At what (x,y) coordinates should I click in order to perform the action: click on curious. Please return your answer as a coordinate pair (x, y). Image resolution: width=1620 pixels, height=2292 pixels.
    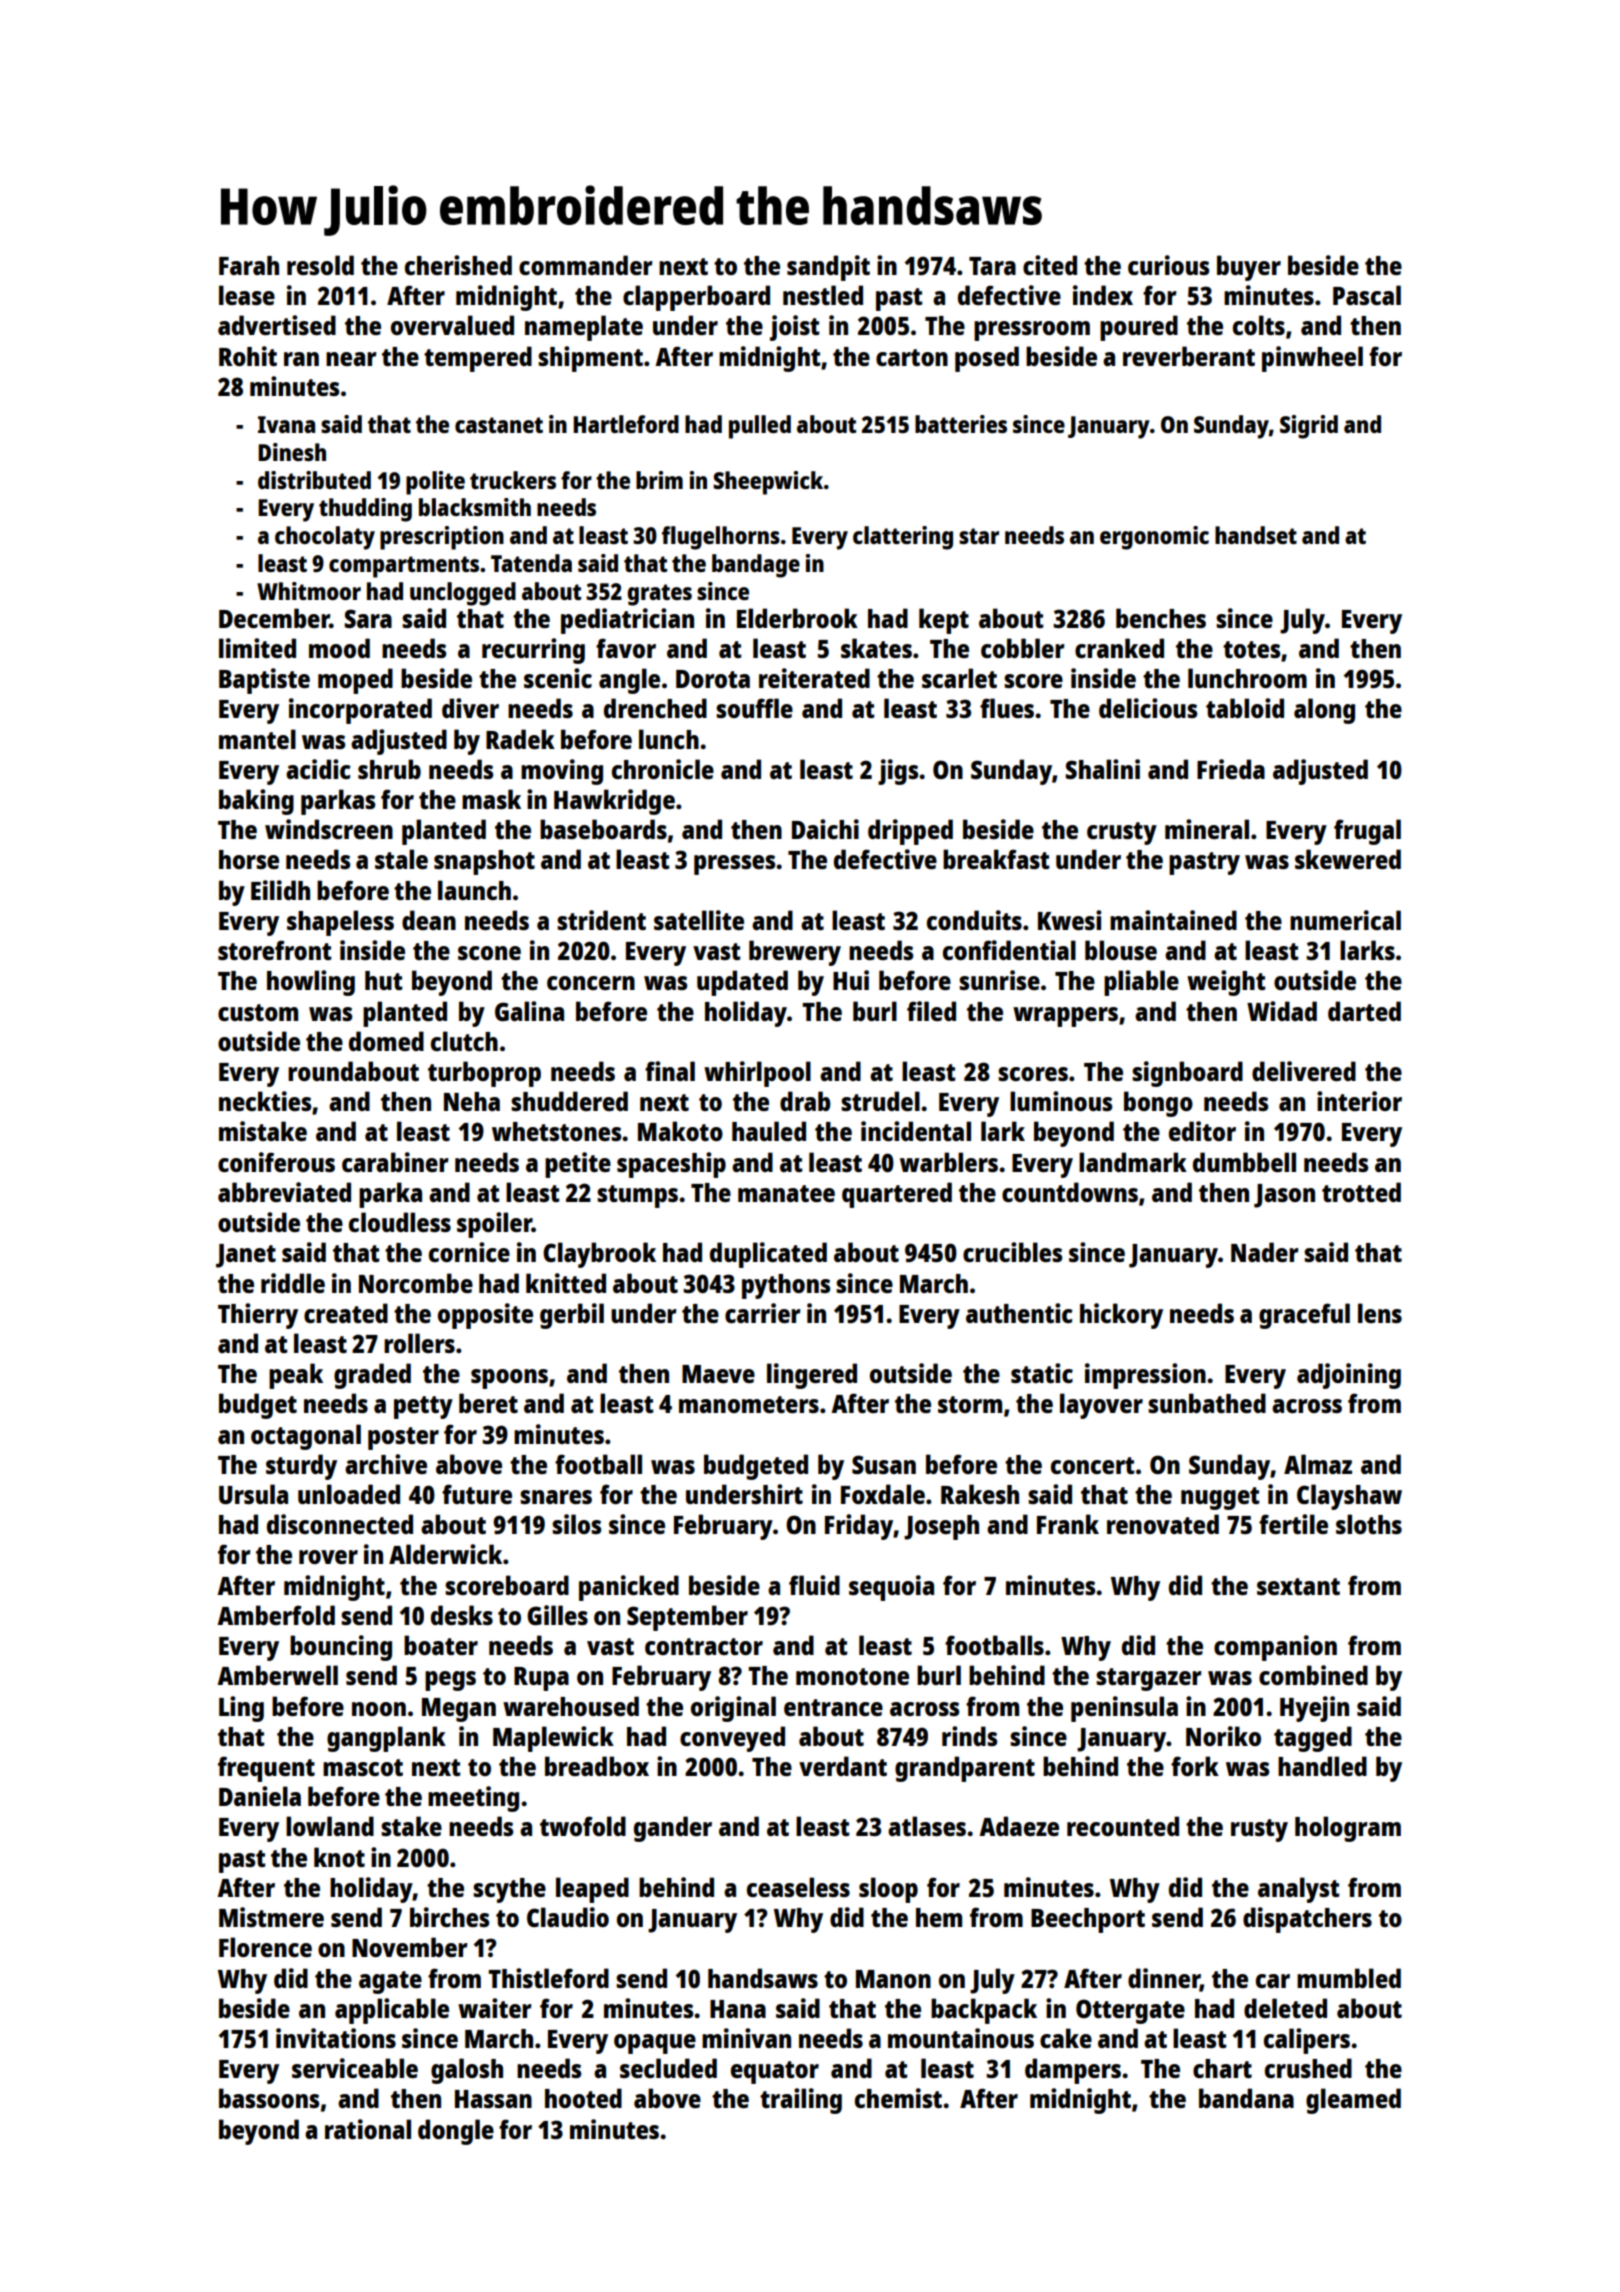
    Looking at the image, I should click on (1168, 265).
